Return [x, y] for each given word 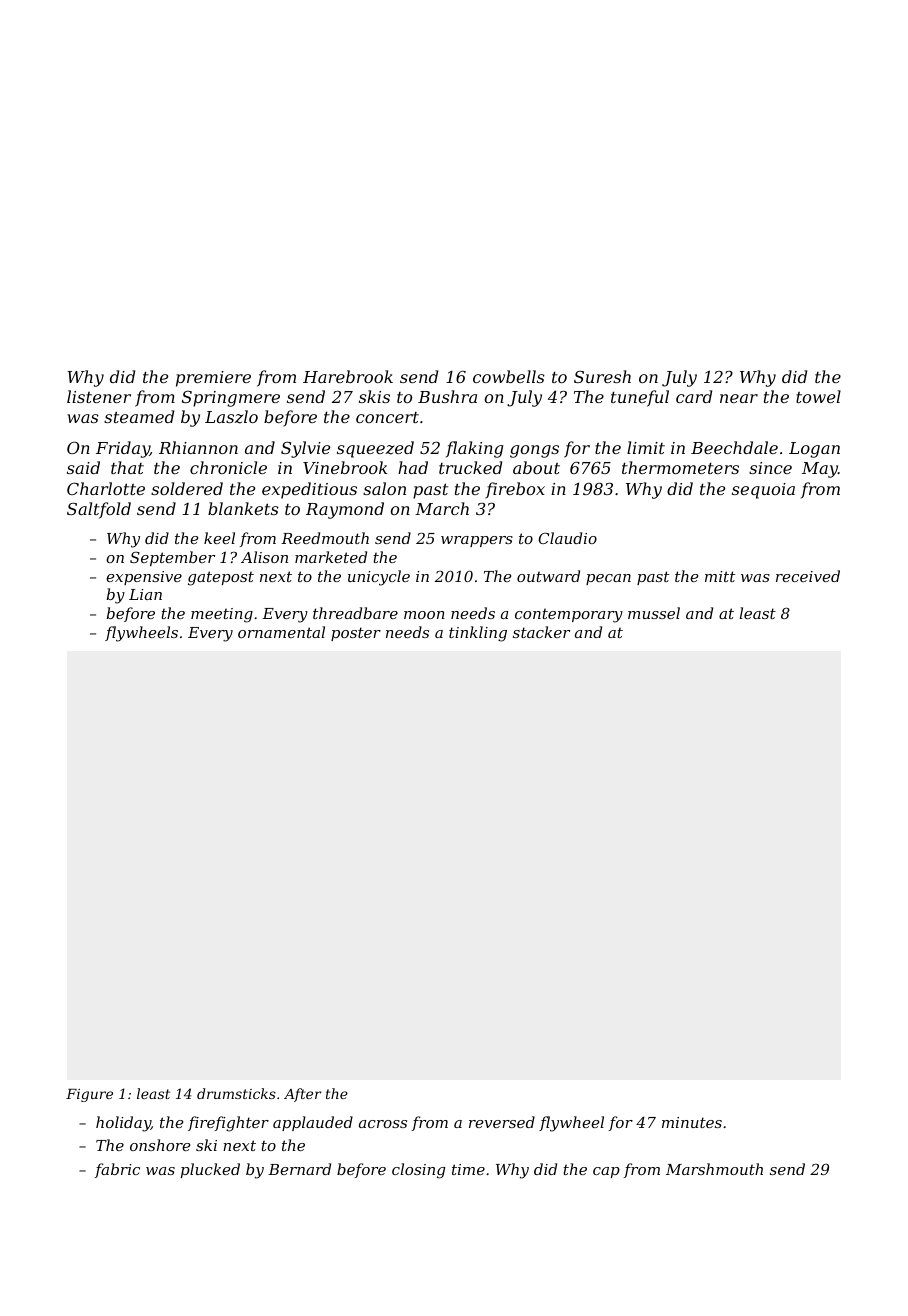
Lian [145, 594]
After [302, 1095]
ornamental [281, 632]
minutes [692, 1122]
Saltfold [99, 510]
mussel [654, 613]
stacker [541, 632]
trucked [470, 467]
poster [356, 634]
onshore [160, 1145]
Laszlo [231, 417]
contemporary [569, 615]
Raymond [345, 510]
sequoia [763, 491]
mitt [720, 576]
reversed [502, 1122]
